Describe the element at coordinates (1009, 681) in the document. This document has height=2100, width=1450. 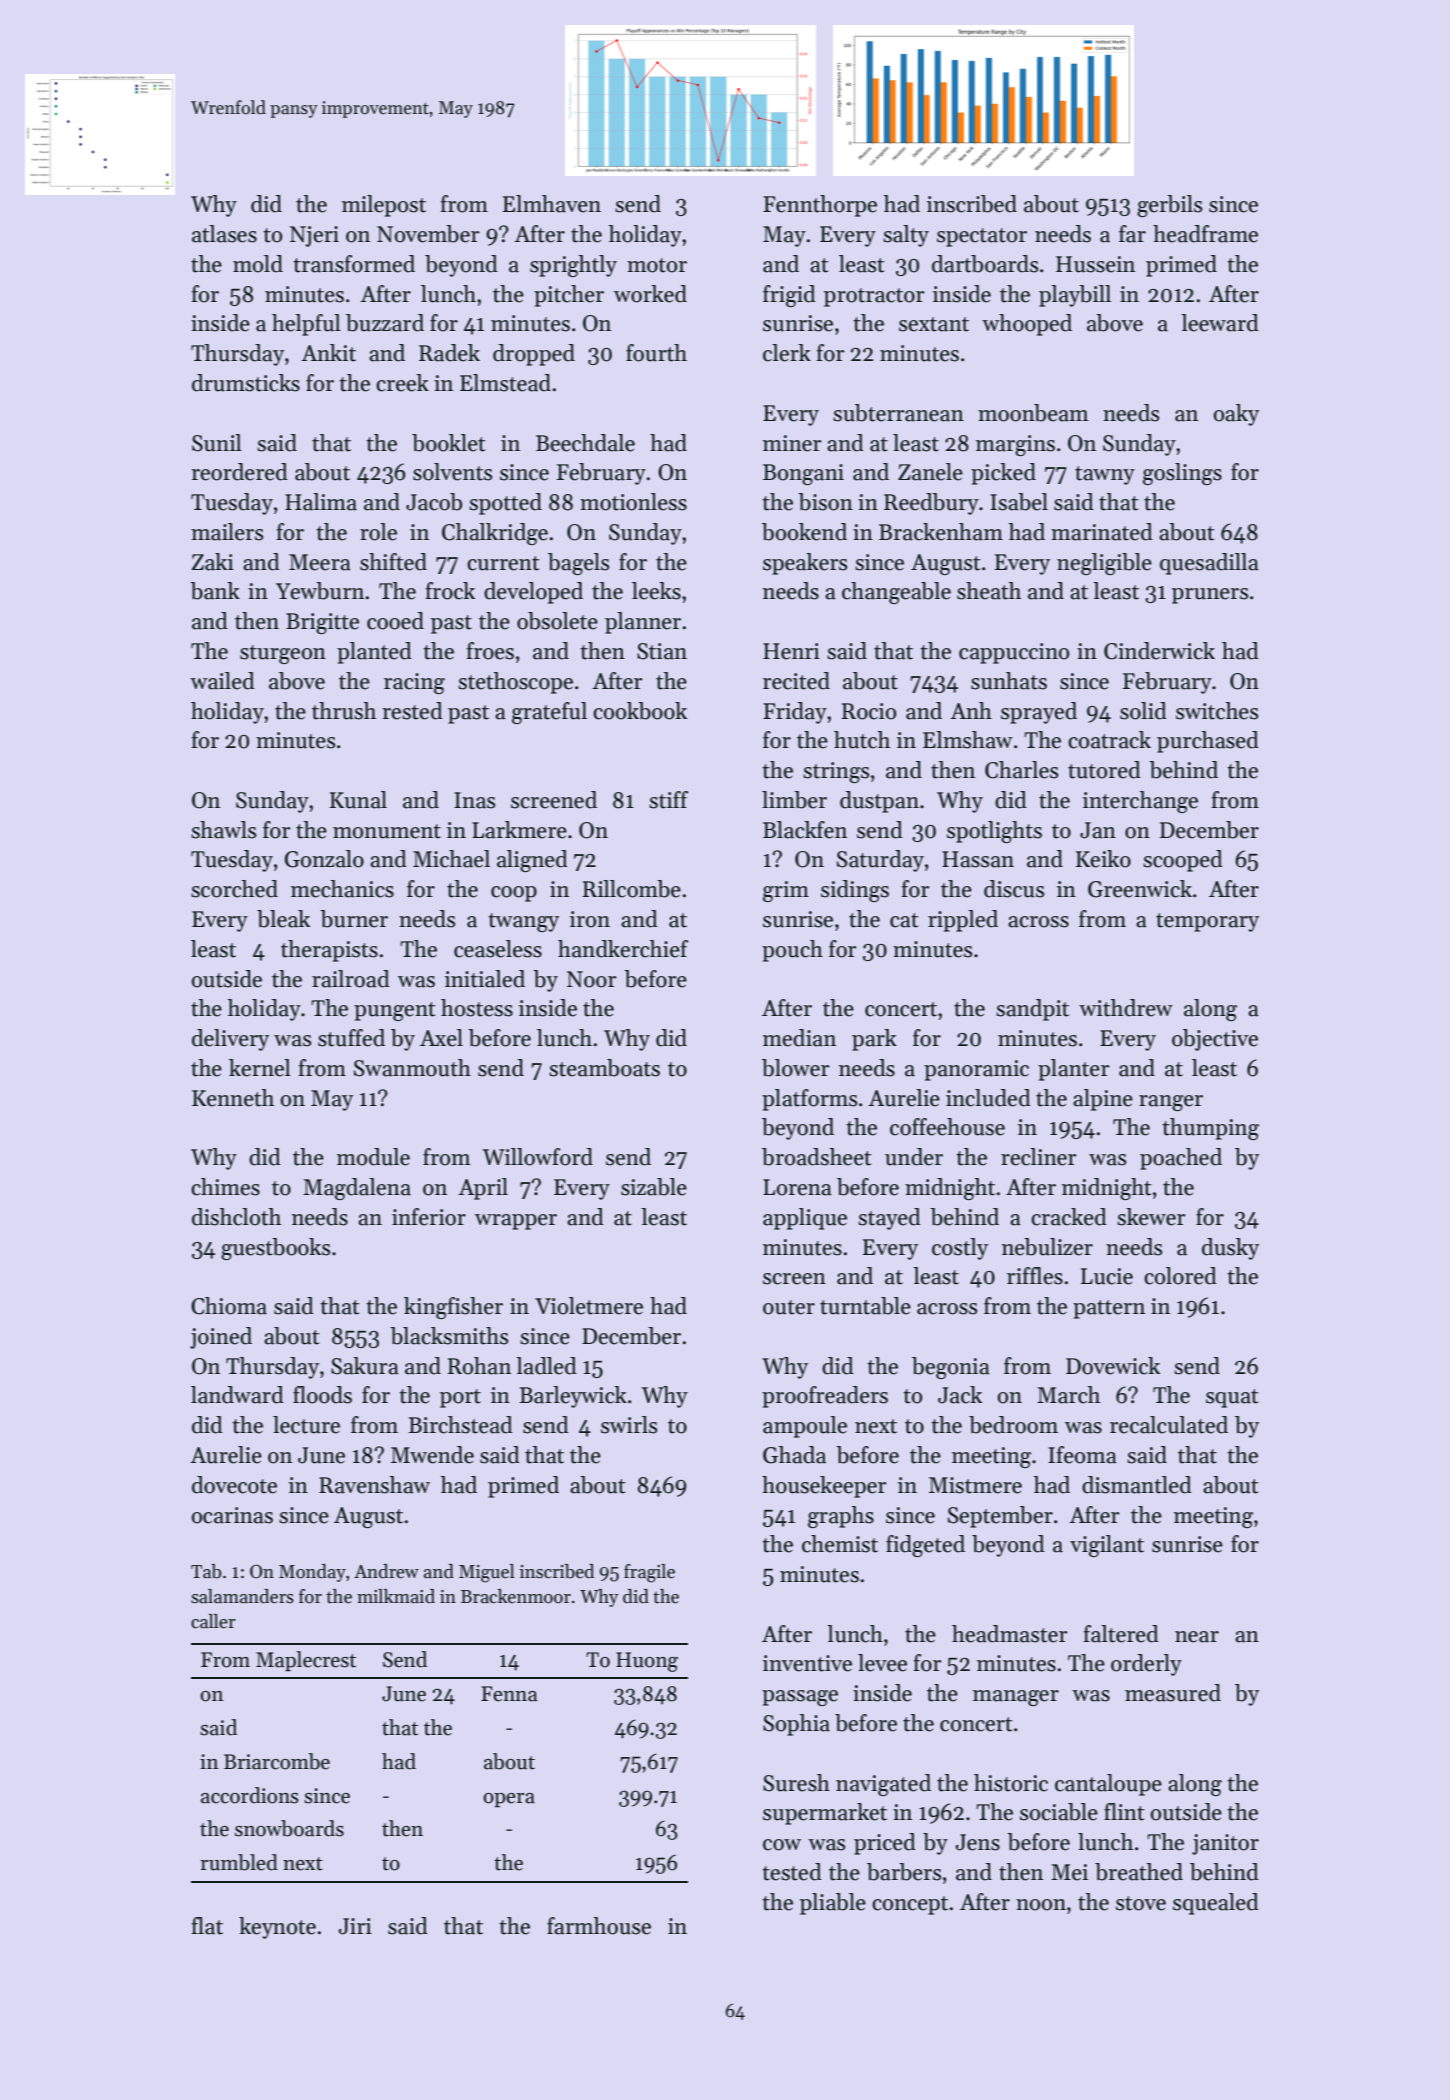
I see `sunhats` at that location.
